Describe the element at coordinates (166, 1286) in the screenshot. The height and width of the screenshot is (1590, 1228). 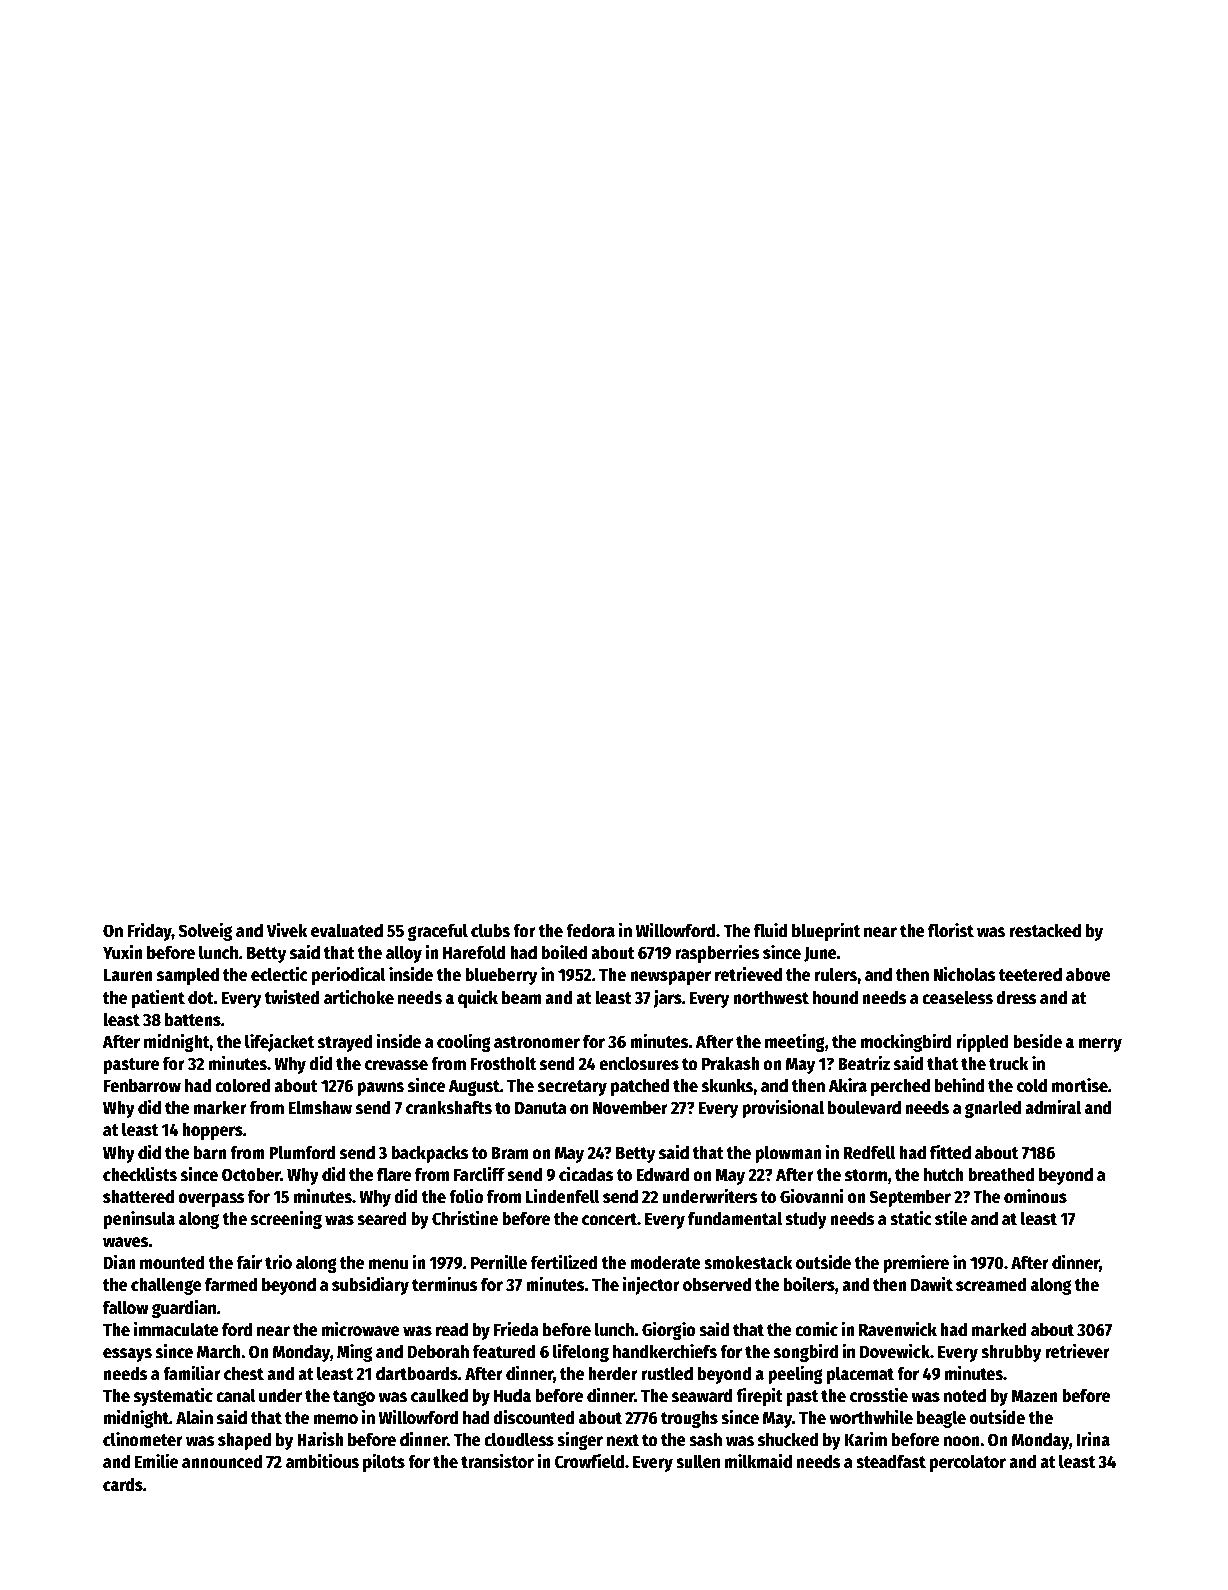
I see `challenge` at that location.
